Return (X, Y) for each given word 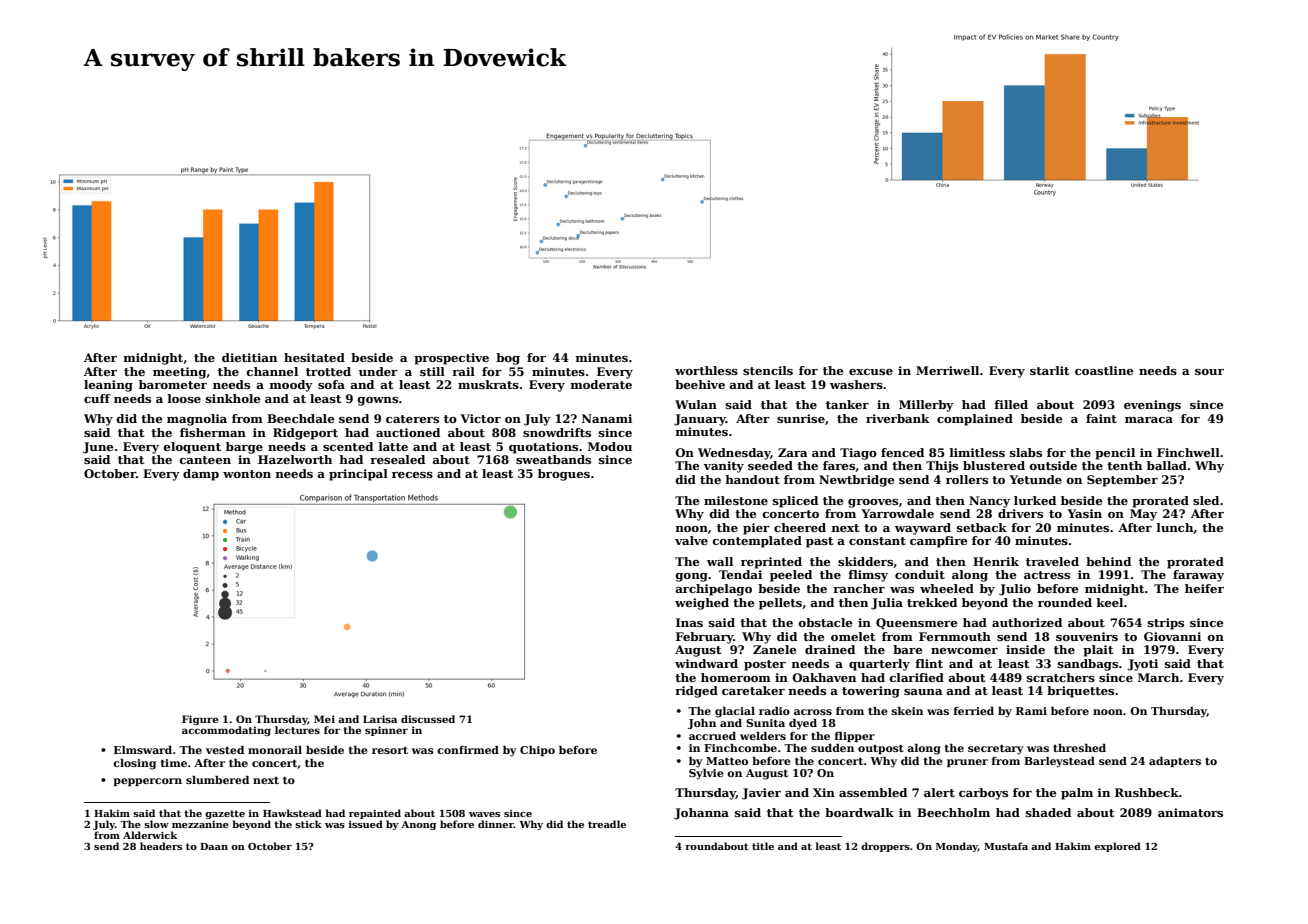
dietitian (249, 357)
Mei (324, 719)
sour (1209, 372)
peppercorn (148, 782)
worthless (706, 370)
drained (830, 649)
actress (1047, 575)
